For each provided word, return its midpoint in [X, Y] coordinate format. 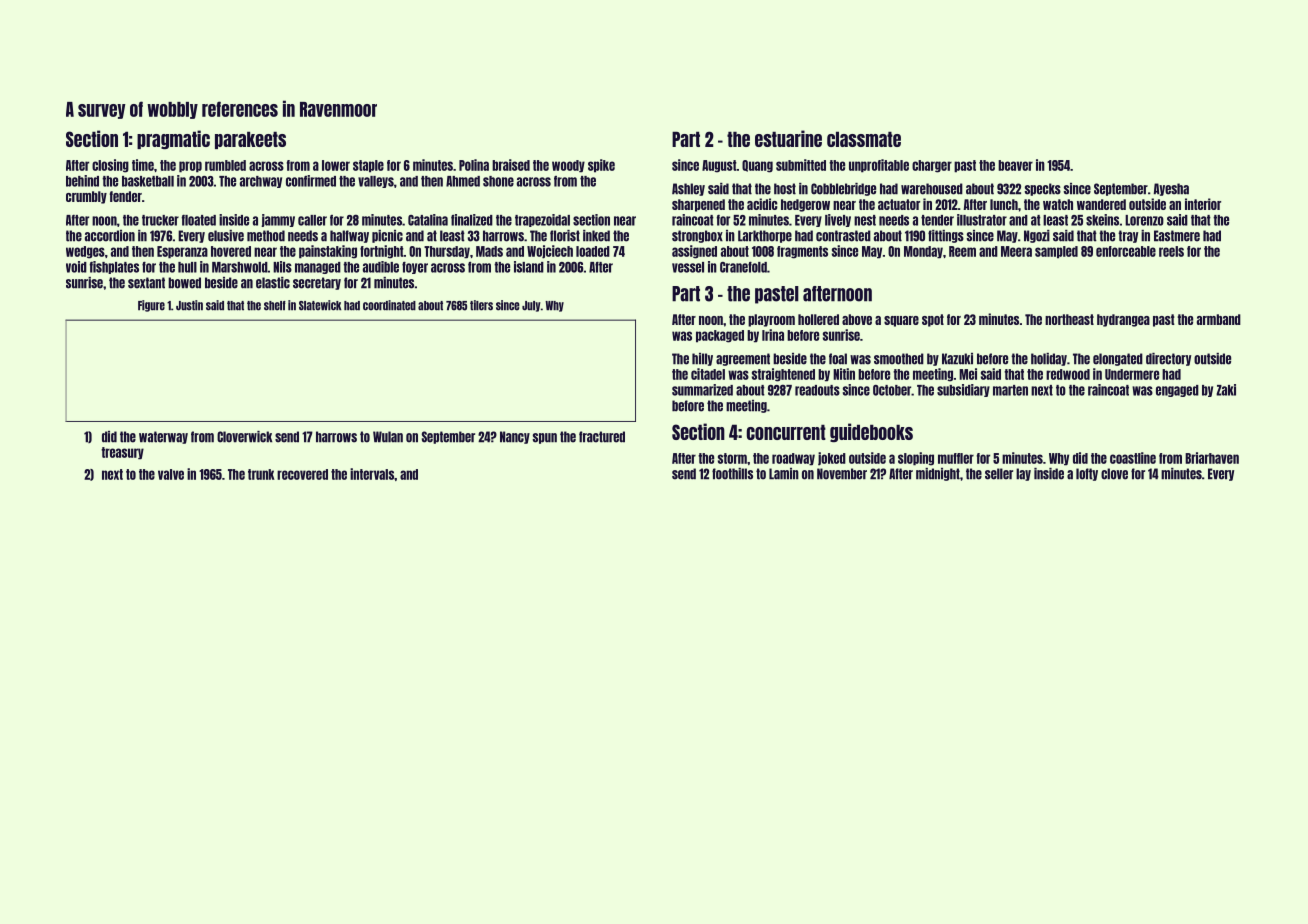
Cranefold [743, 267]
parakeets [250, 140]
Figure [151, 306]
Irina [773, 335]
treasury [122, 453]
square [901, 321]
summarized [702, 390]
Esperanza [182, 252]
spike [601, 166]
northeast [1069, 319]
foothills [732, 474]
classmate [864, 139]
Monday [923, 252]
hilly [702, 359]
